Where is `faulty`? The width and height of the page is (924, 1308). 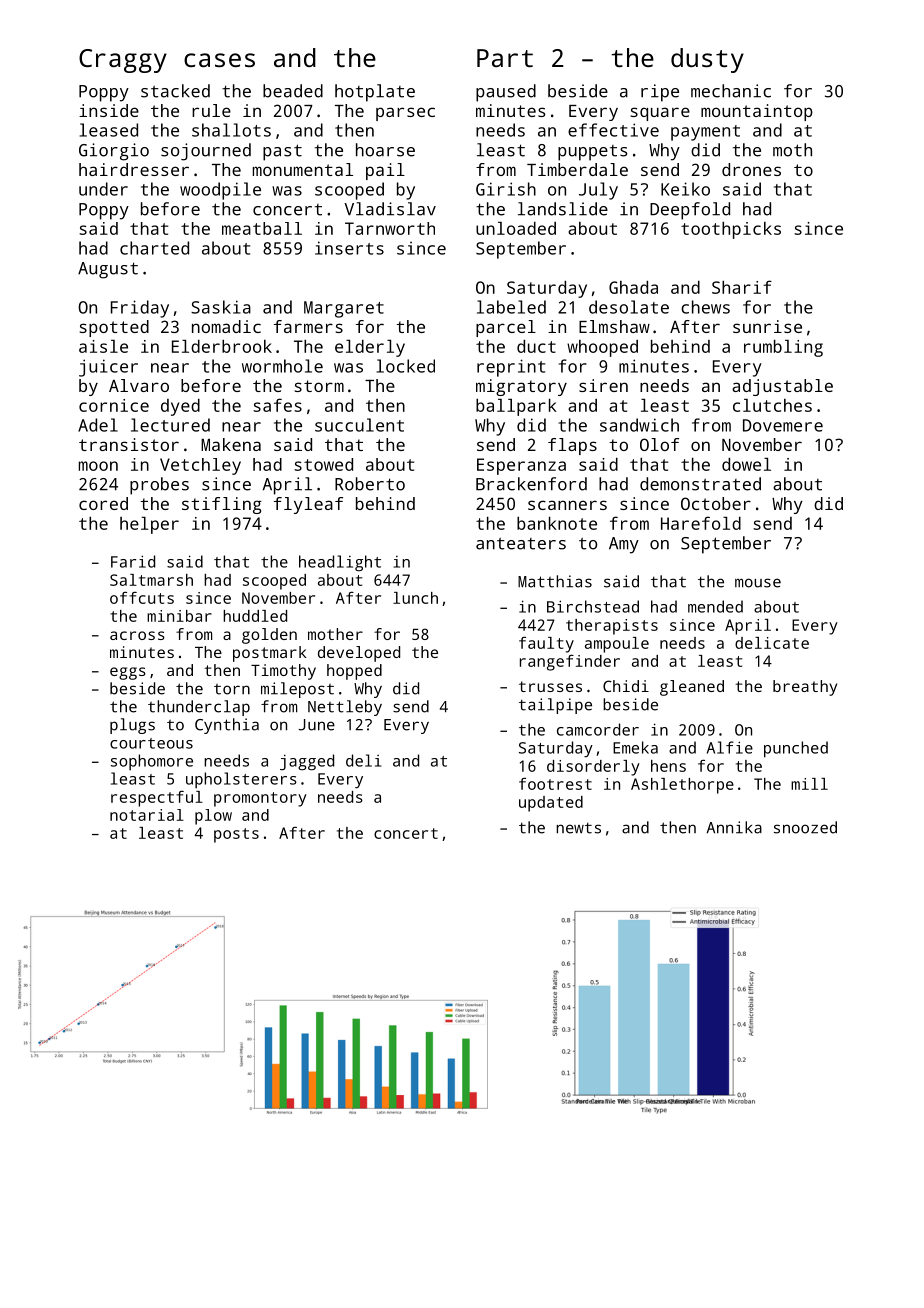 faulty is located at coordinates (546, 644).
